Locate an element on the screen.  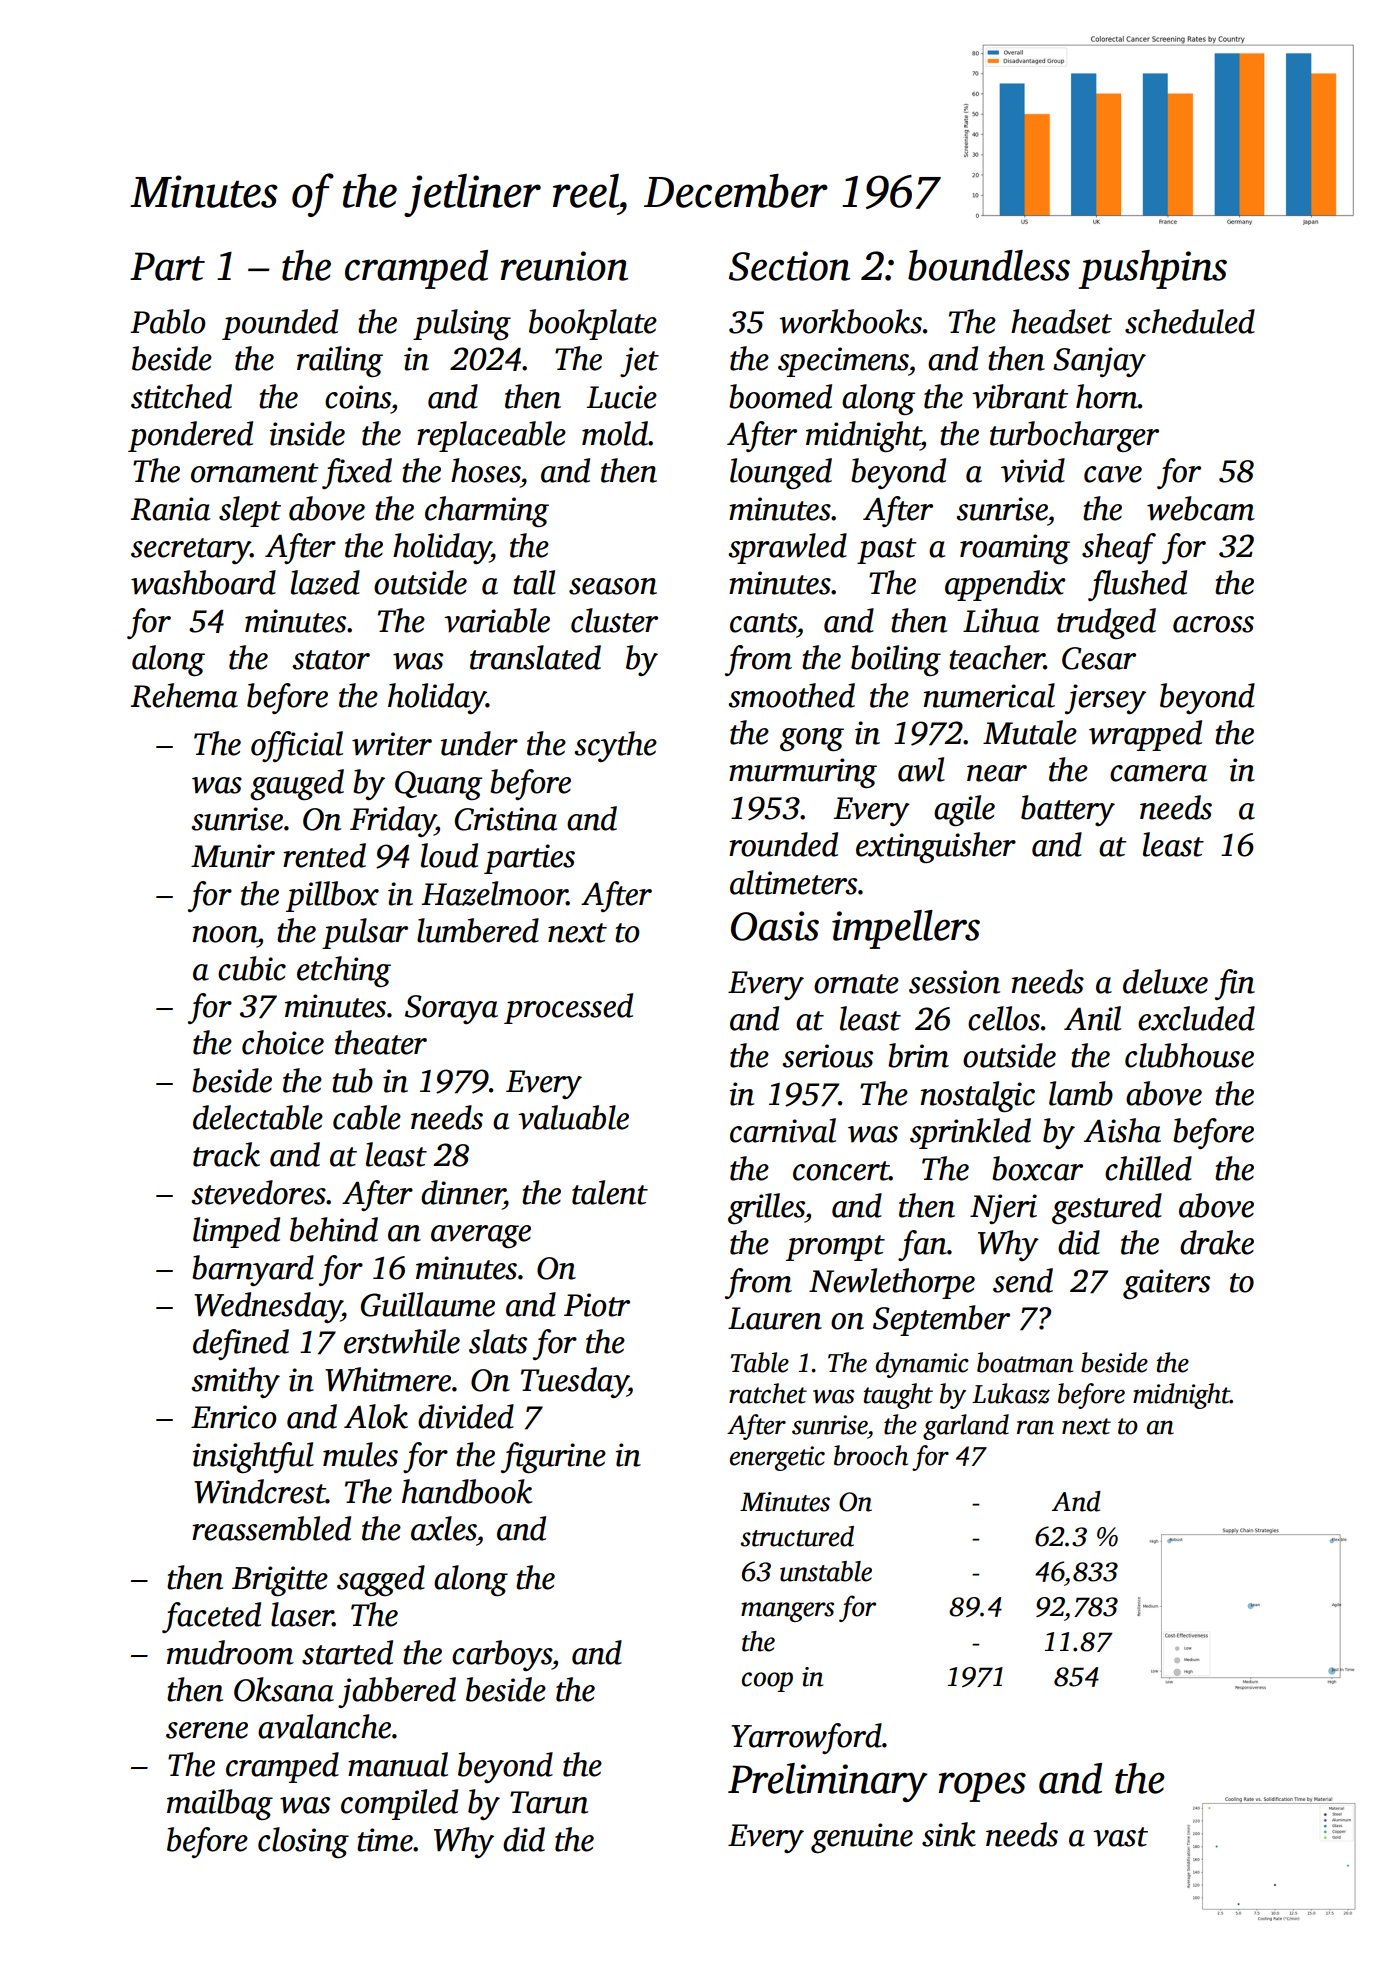
Oasis is located at coordinates (775, 926).
